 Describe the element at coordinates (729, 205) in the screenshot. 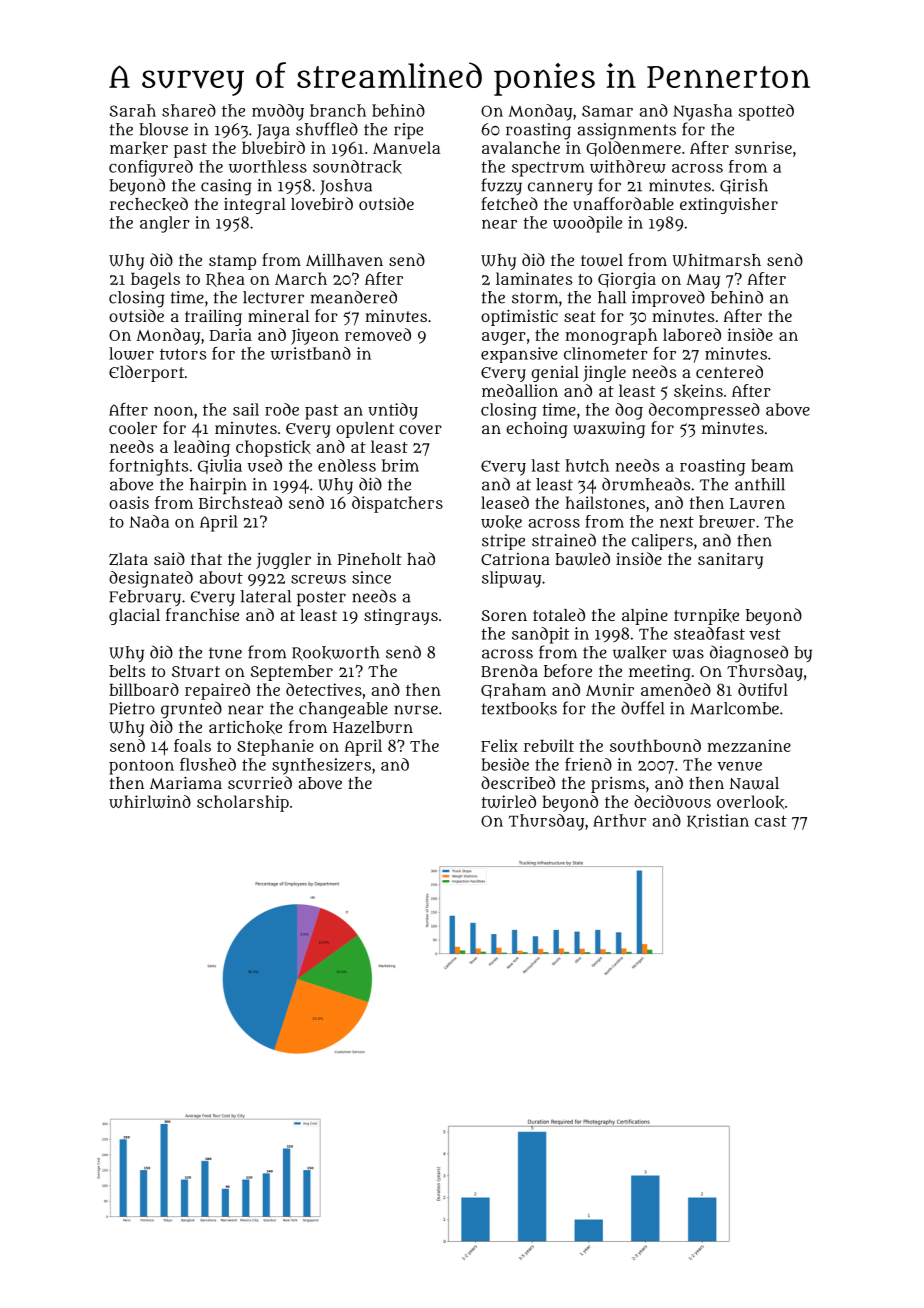

I see `extinguisher` at that location.
